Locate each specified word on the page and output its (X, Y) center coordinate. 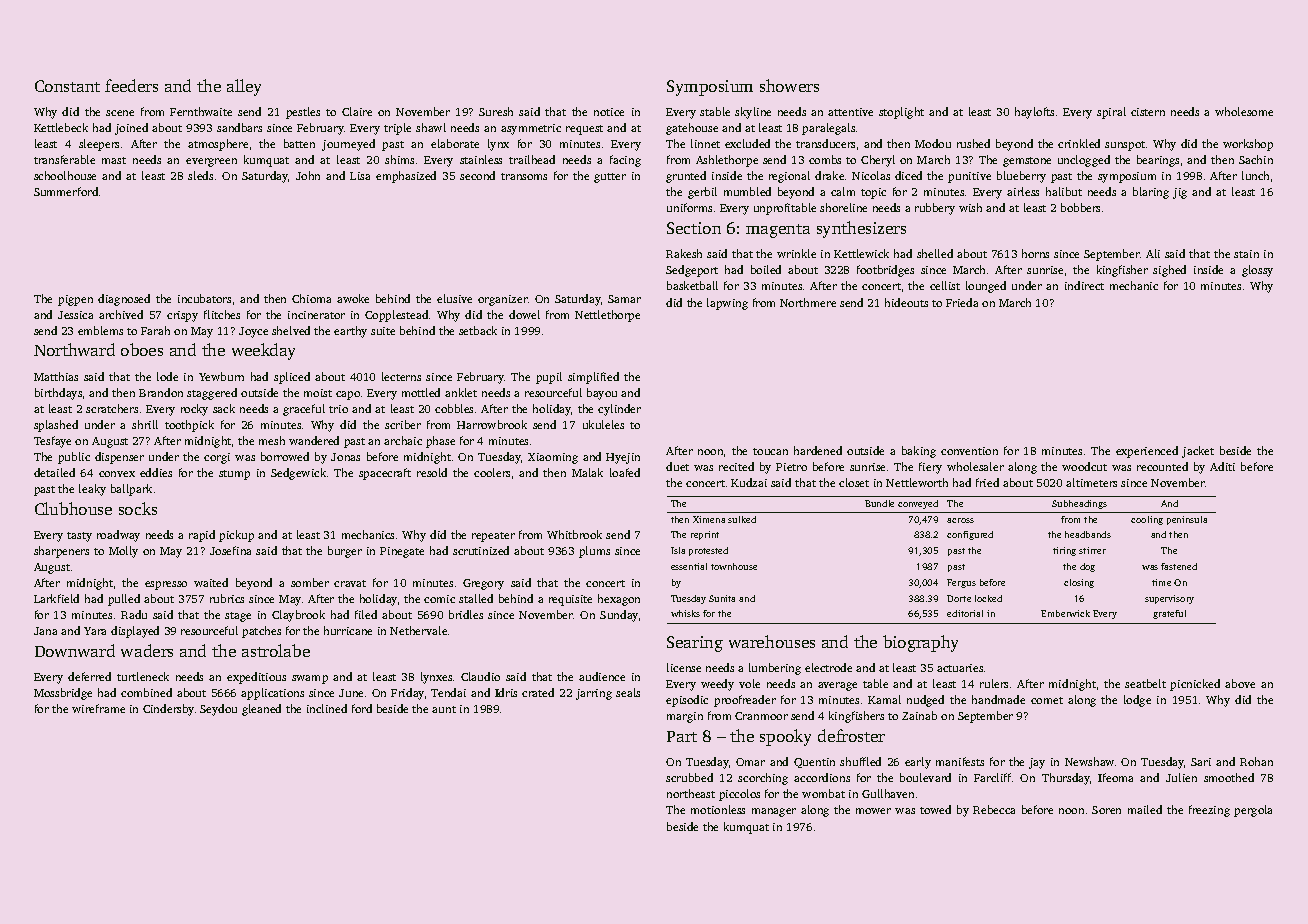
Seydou (218, 710)
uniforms (689, 207)
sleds (200, 175)
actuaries (960, 668)
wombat (823, 793)
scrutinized (481, 550)
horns (1035, 253)
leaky (92, 490)
